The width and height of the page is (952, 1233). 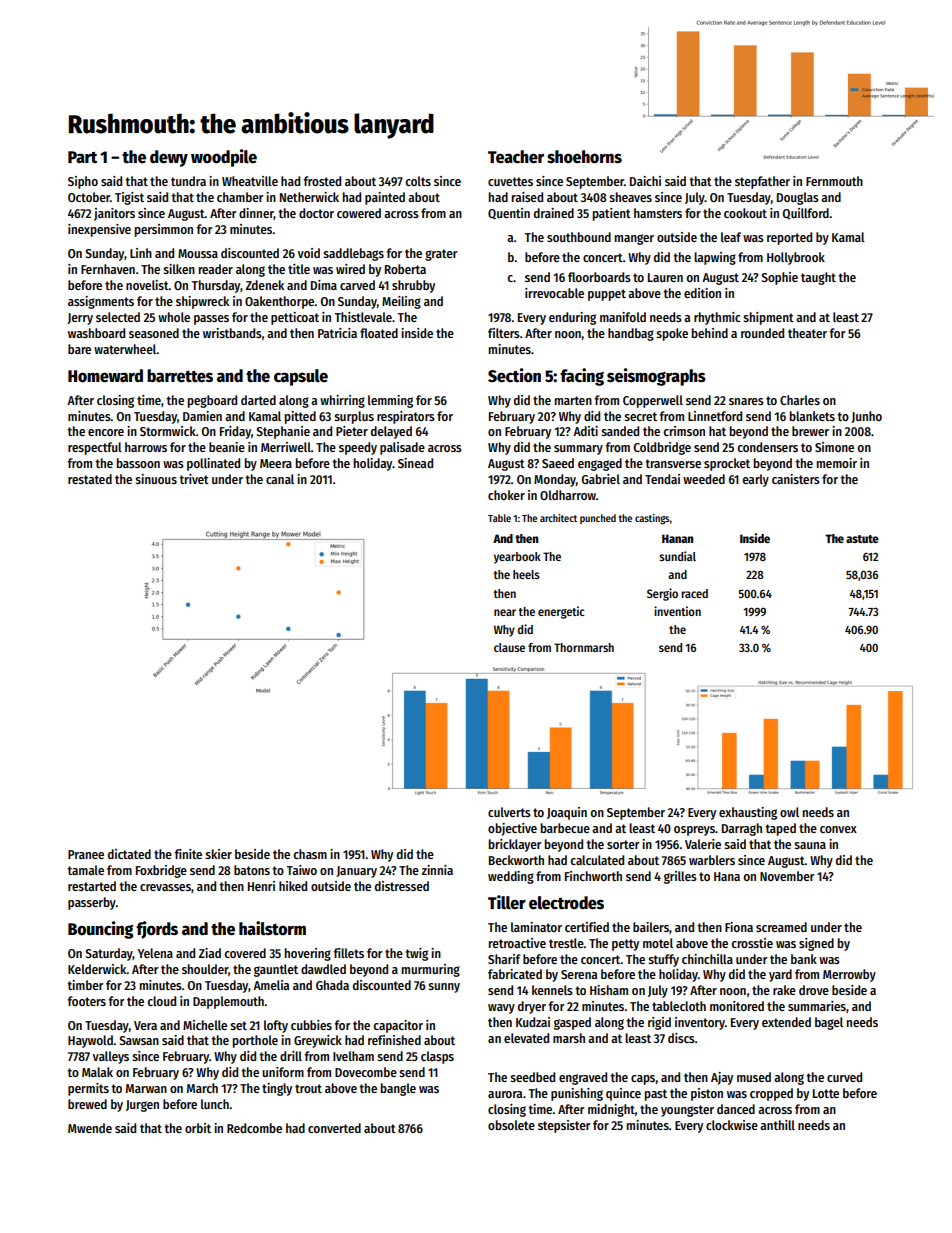 What do you see at coordinates (810, 845) in the page?
I see `sauna` at bounding box center [810, 845].
